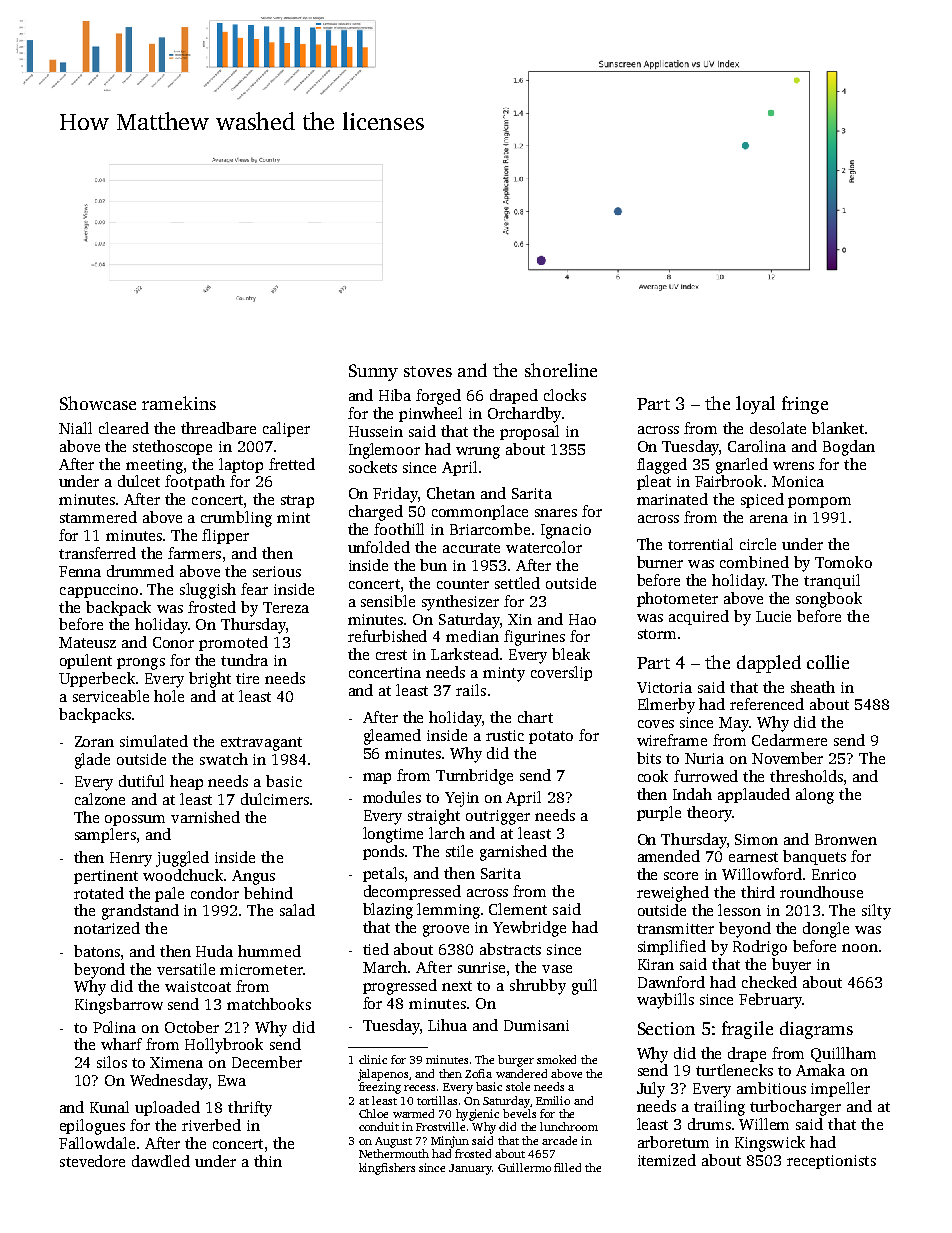  I want to click on calzone, so click(100, 799).
